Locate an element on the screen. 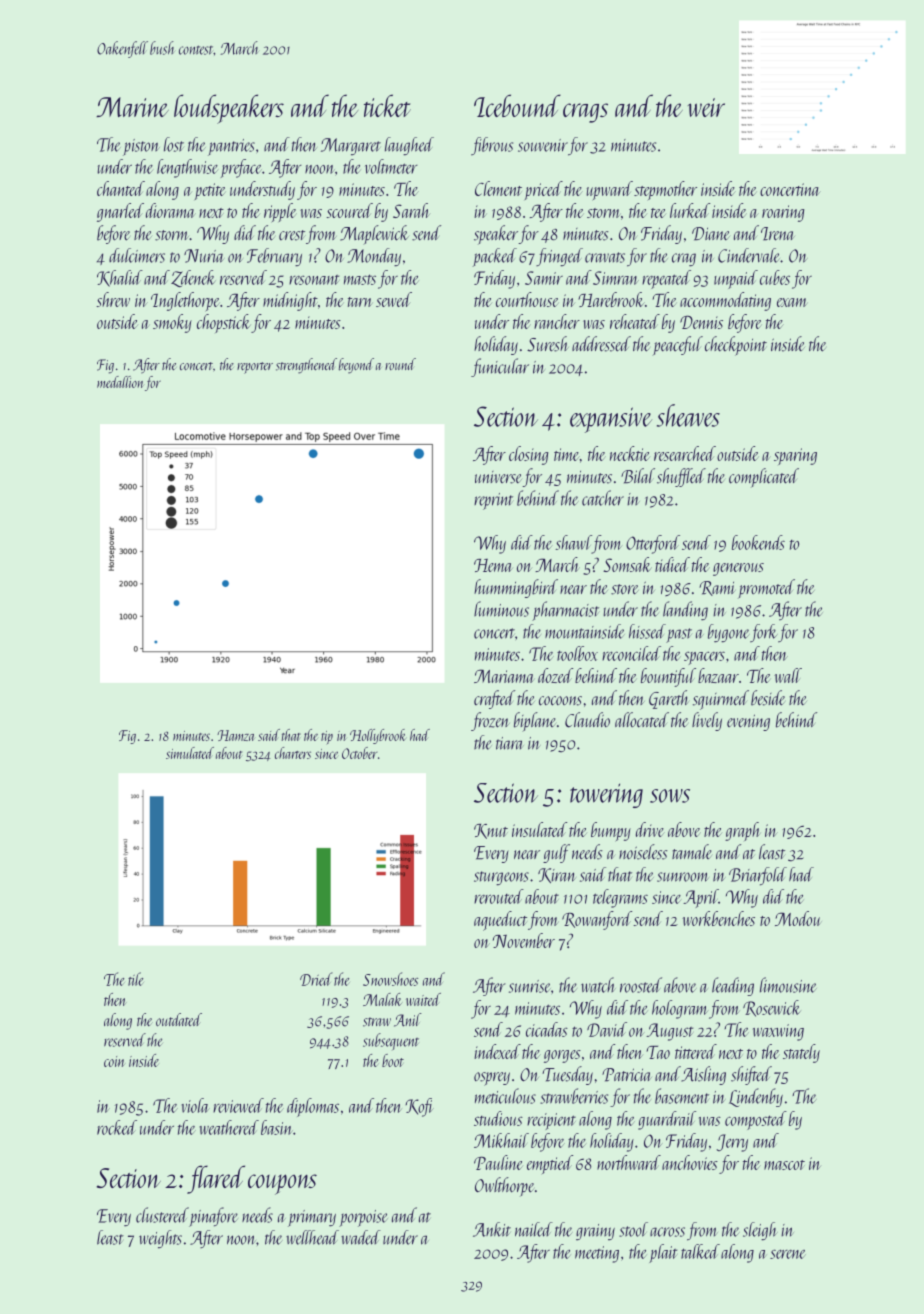  Modou is located at coordinates (797, 918).
